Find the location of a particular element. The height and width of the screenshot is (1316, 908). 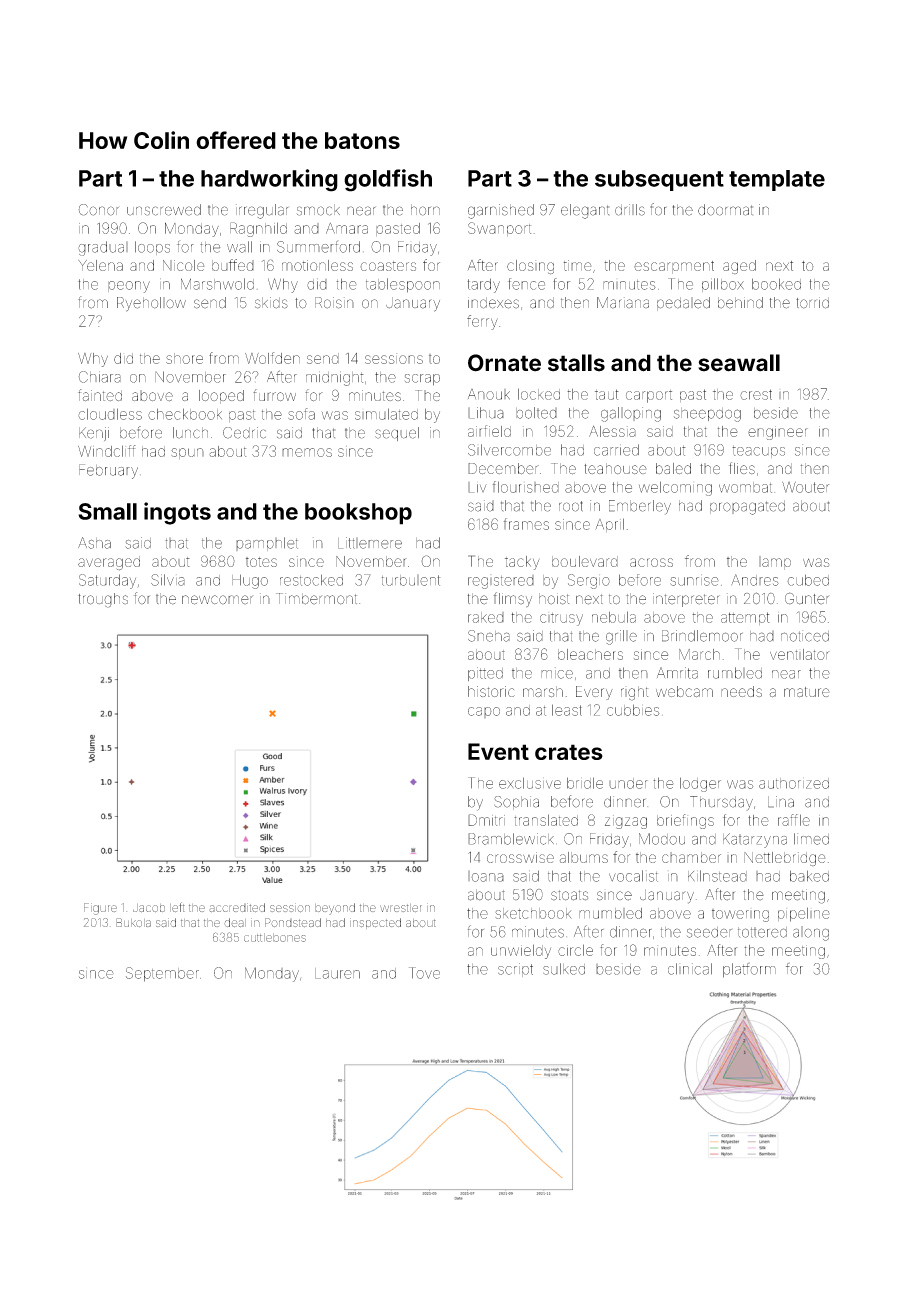

cubbies is located at coordinates (633, 710).
